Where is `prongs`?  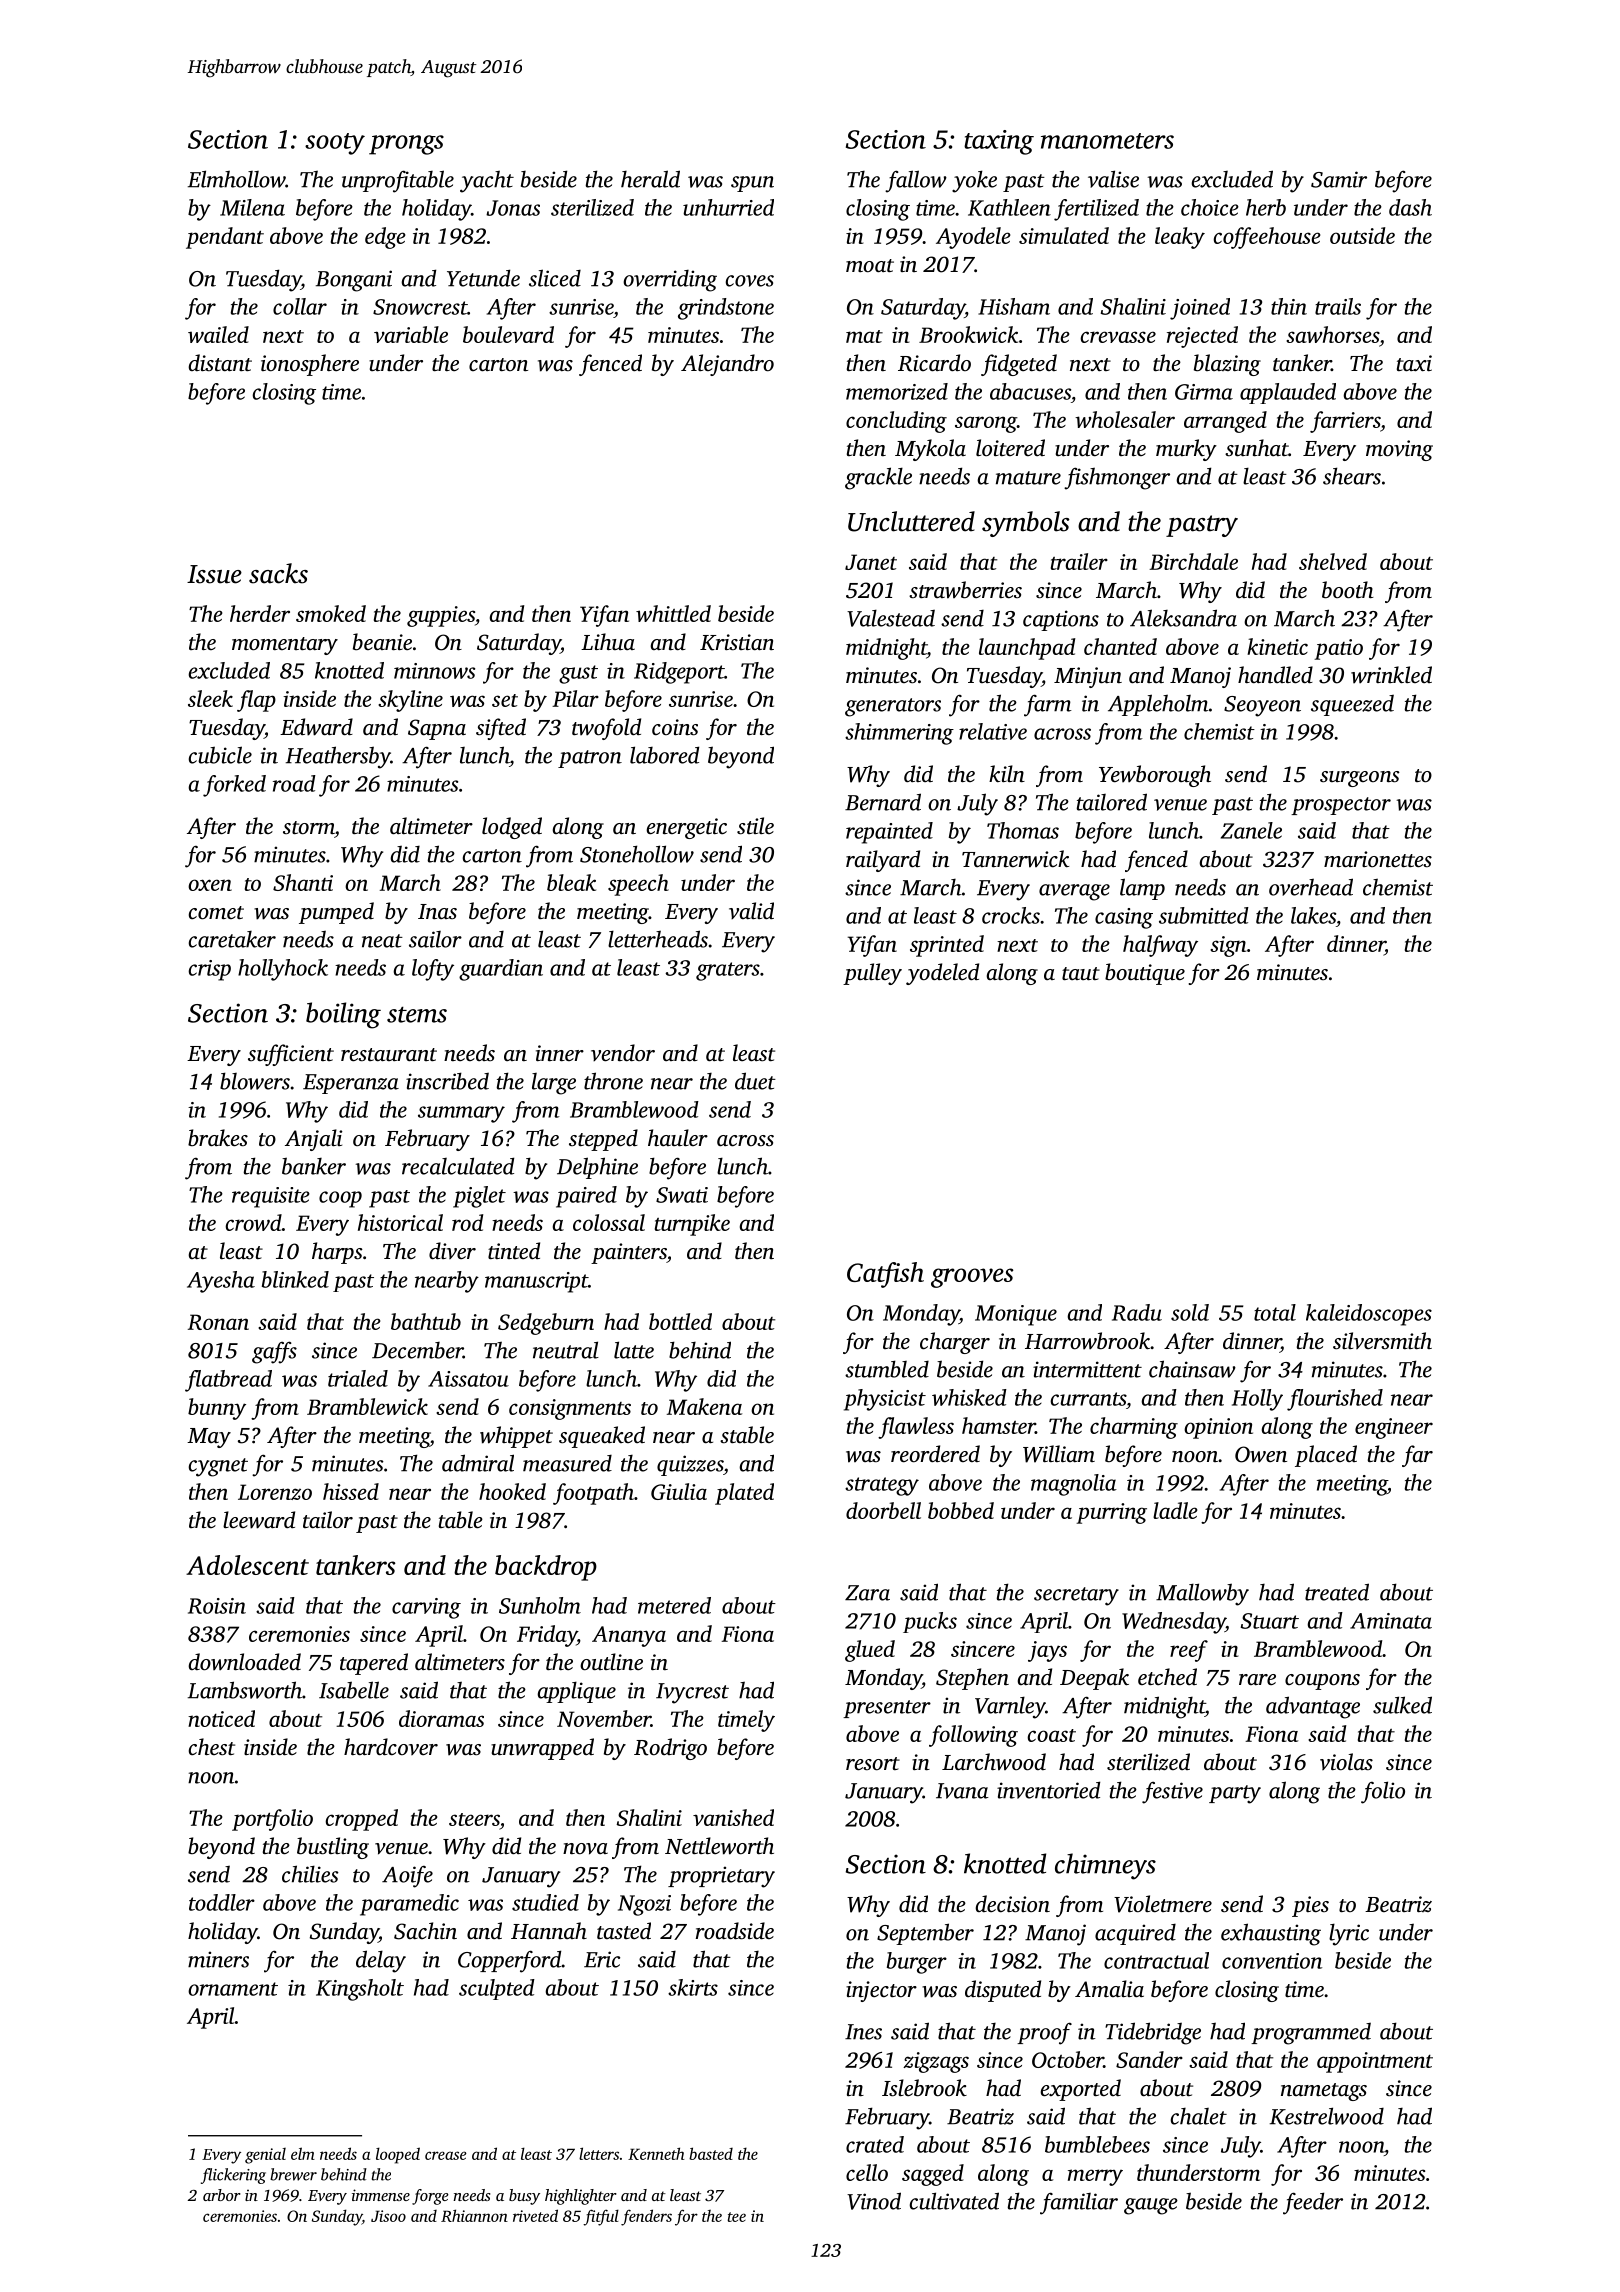
prongs is located at coordinates (406, 145).
